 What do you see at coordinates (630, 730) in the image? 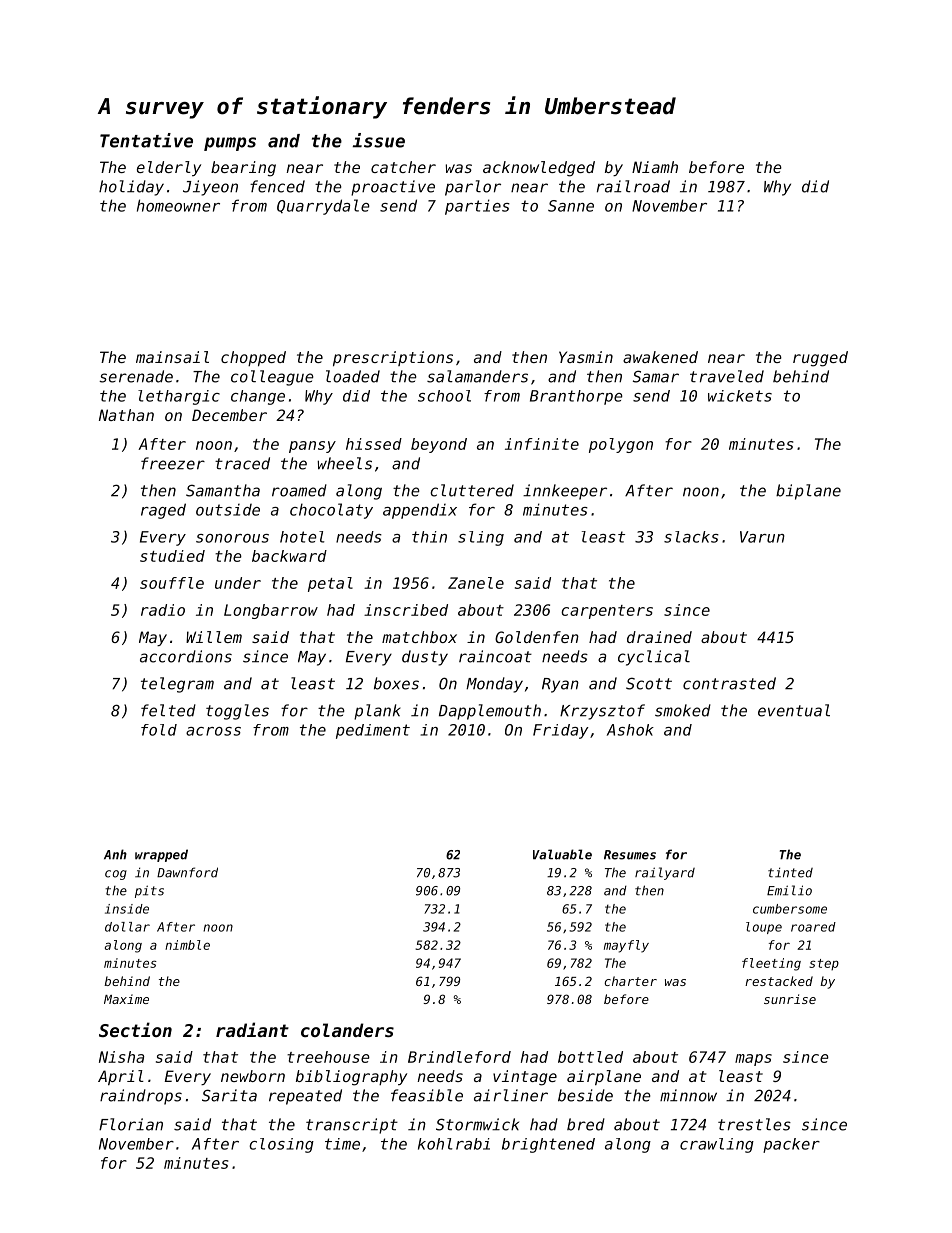
I see `Ashok` at bounding box center [630, 730].
